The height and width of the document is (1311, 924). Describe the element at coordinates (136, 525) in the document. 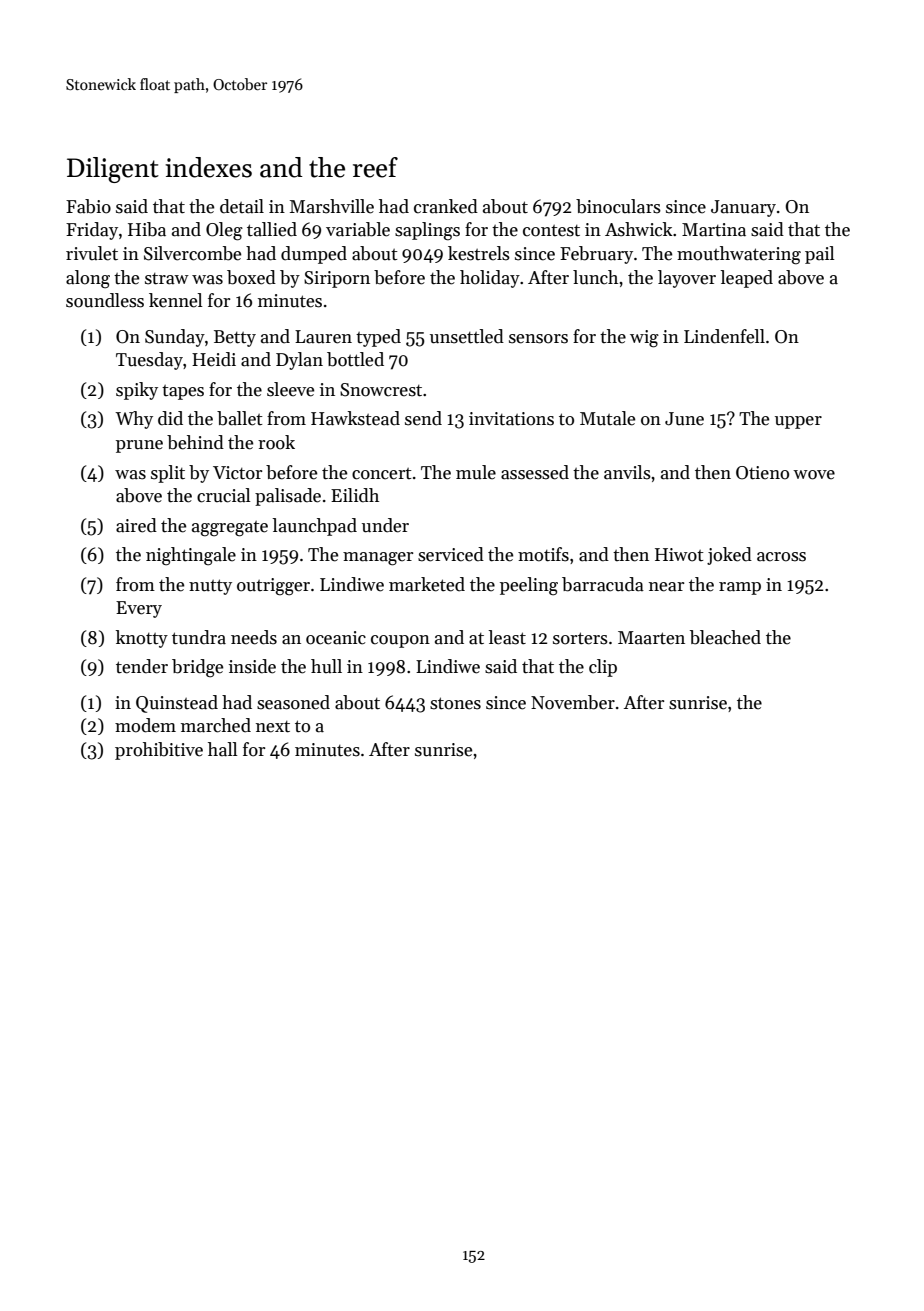

I see `aired` at that location.
